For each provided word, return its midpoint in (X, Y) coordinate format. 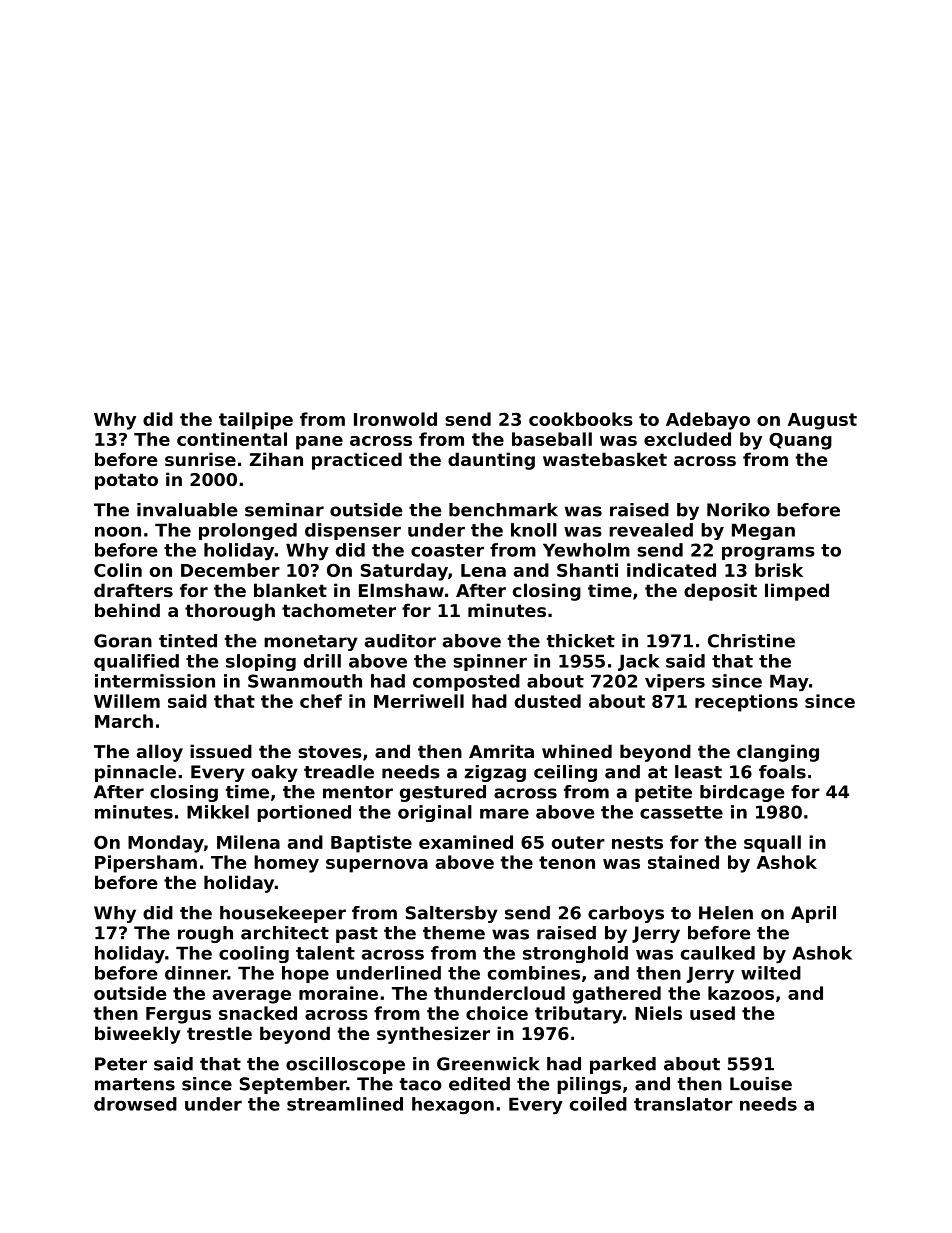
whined (577, 751)
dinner (196, 973)
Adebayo (708, 421)
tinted (188, 641)
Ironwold (395, 419)
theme (454, 933)
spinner (490, 662)
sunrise (200, 459)
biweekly (138, 1035)
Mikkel (218, 812)
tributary (579, 1015)
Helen (726, 913)
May (789, 683)
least (698, 772)
